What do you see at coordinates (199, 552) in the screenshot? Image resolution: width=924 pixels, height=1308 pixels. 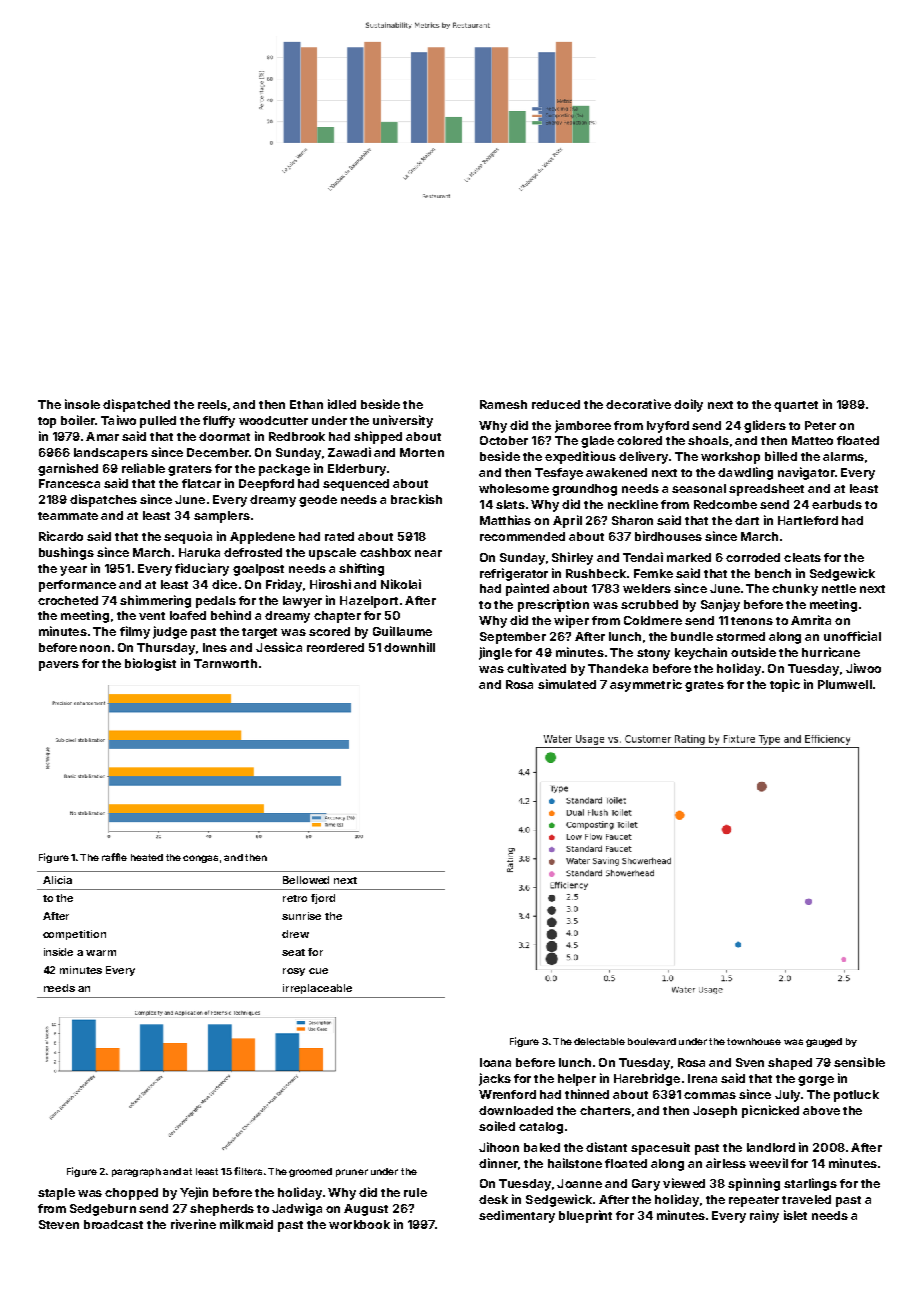 I see `Haruka` at bounding box center [199, 552].
